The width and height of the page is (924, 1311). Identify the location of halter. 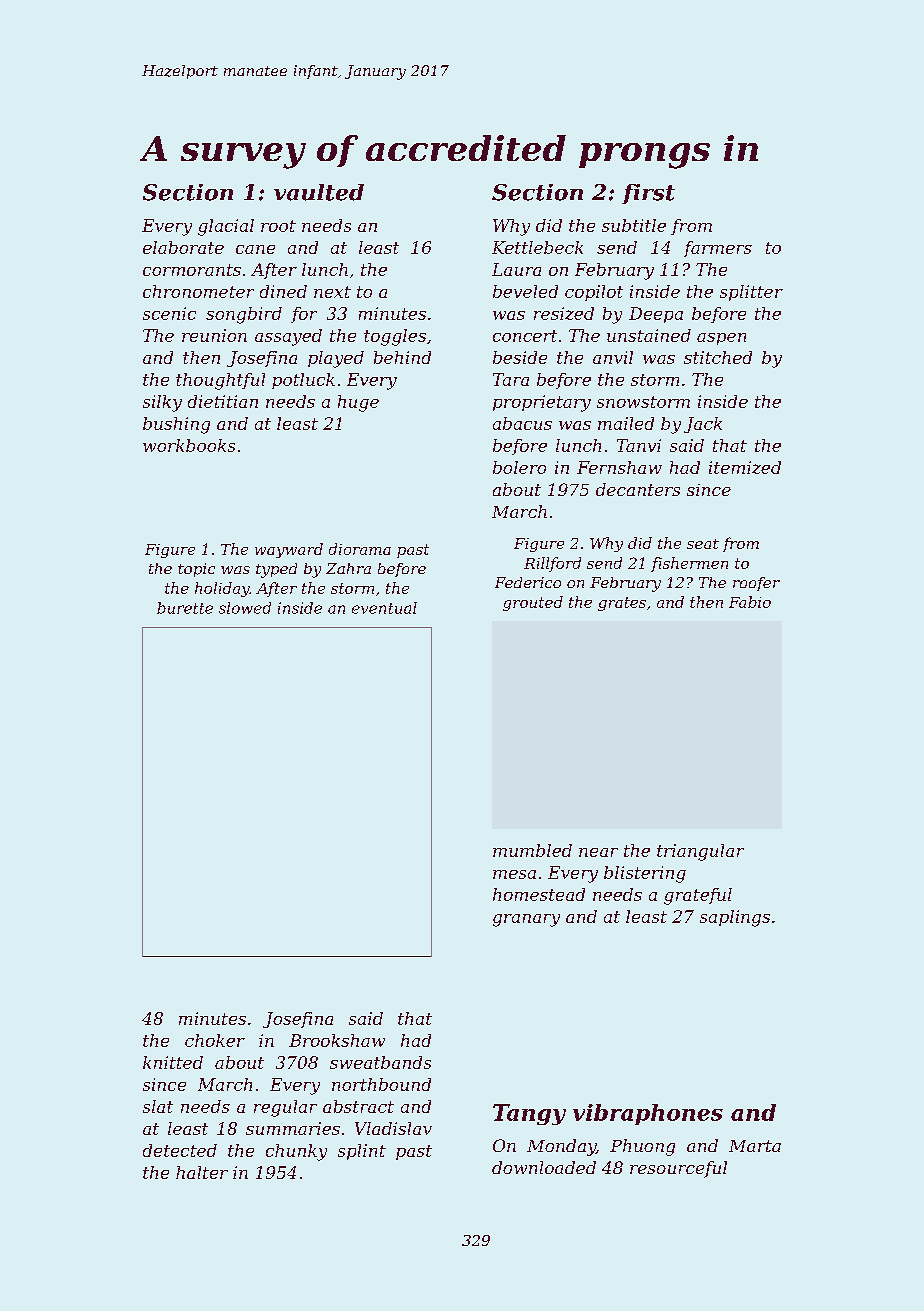
(202, 1172).
